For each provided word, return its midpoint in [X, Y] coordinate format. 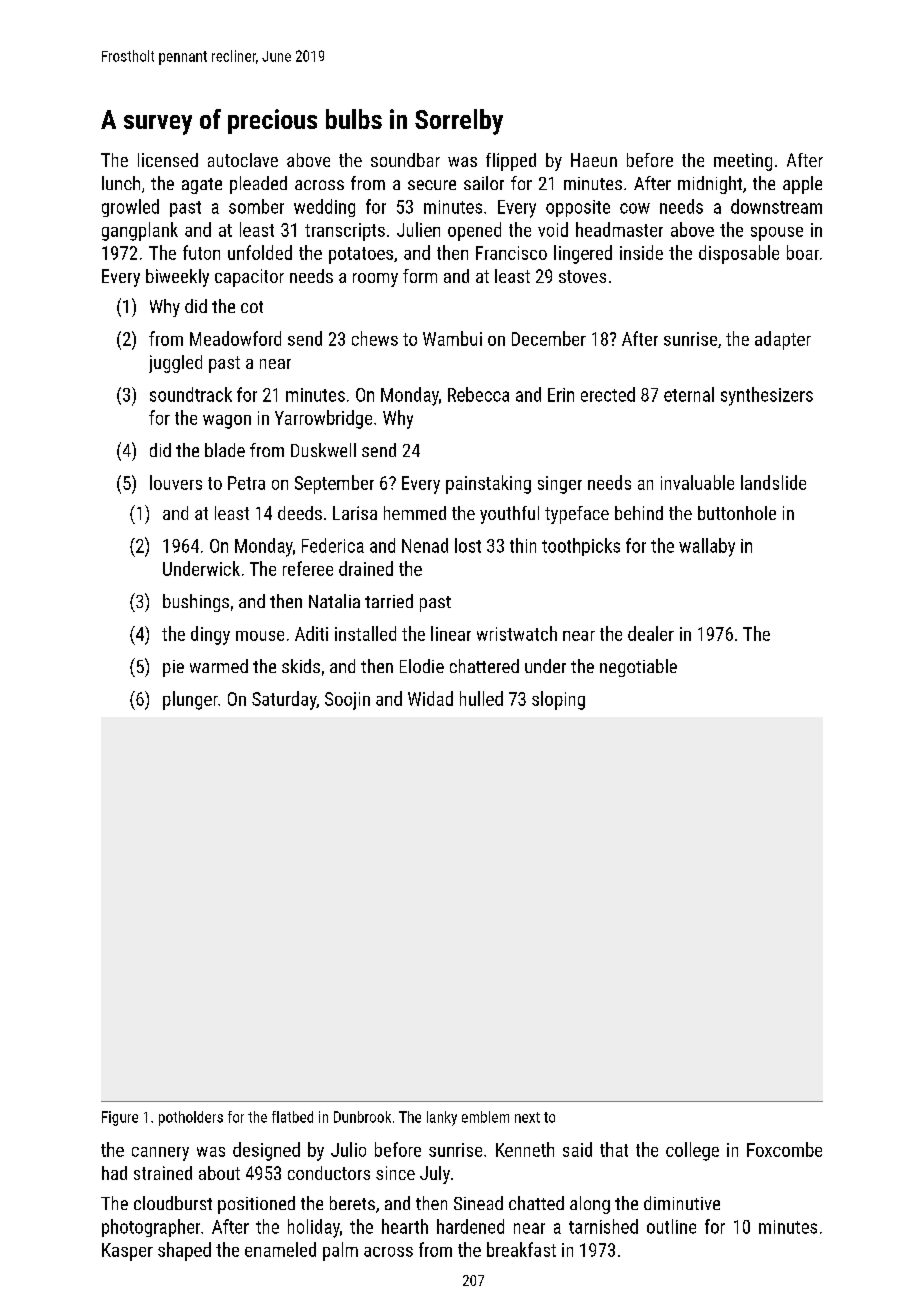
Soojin [347, 701]
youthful [509, 515]
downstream [776, 206]
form [420, 276]
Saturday [284, 700]
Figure [120, 1118]
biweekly [177, 278]
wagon [227, 422]
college [692, 1151]
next [527, 1117]
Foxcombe [784, 1149]
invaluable [697, 482]
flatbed [292, 1117]
